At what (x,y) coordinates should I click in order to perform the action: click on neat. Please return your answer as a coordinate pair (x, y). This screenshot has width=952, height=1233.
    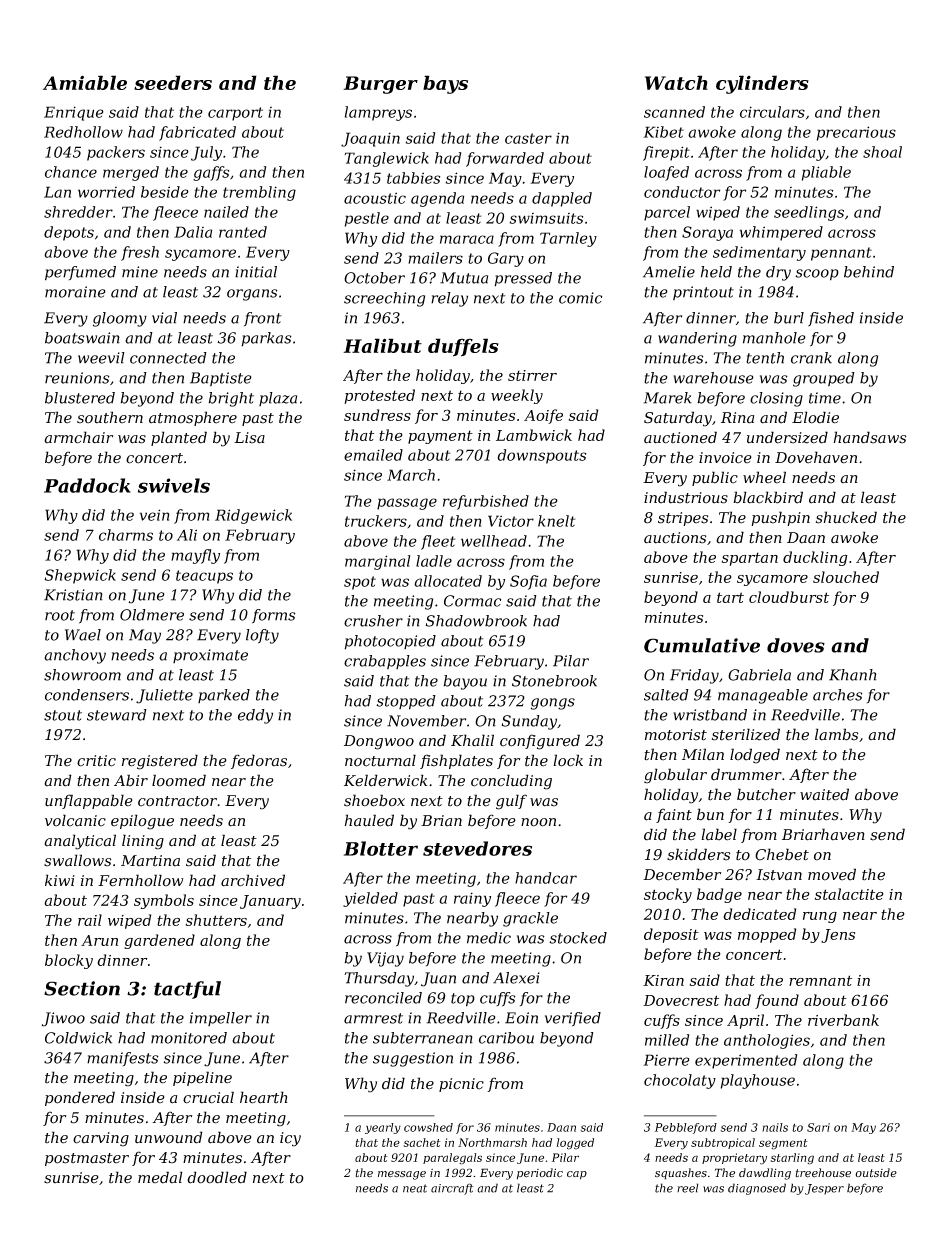
    Looking at the image, I should click on (415, 1188).
